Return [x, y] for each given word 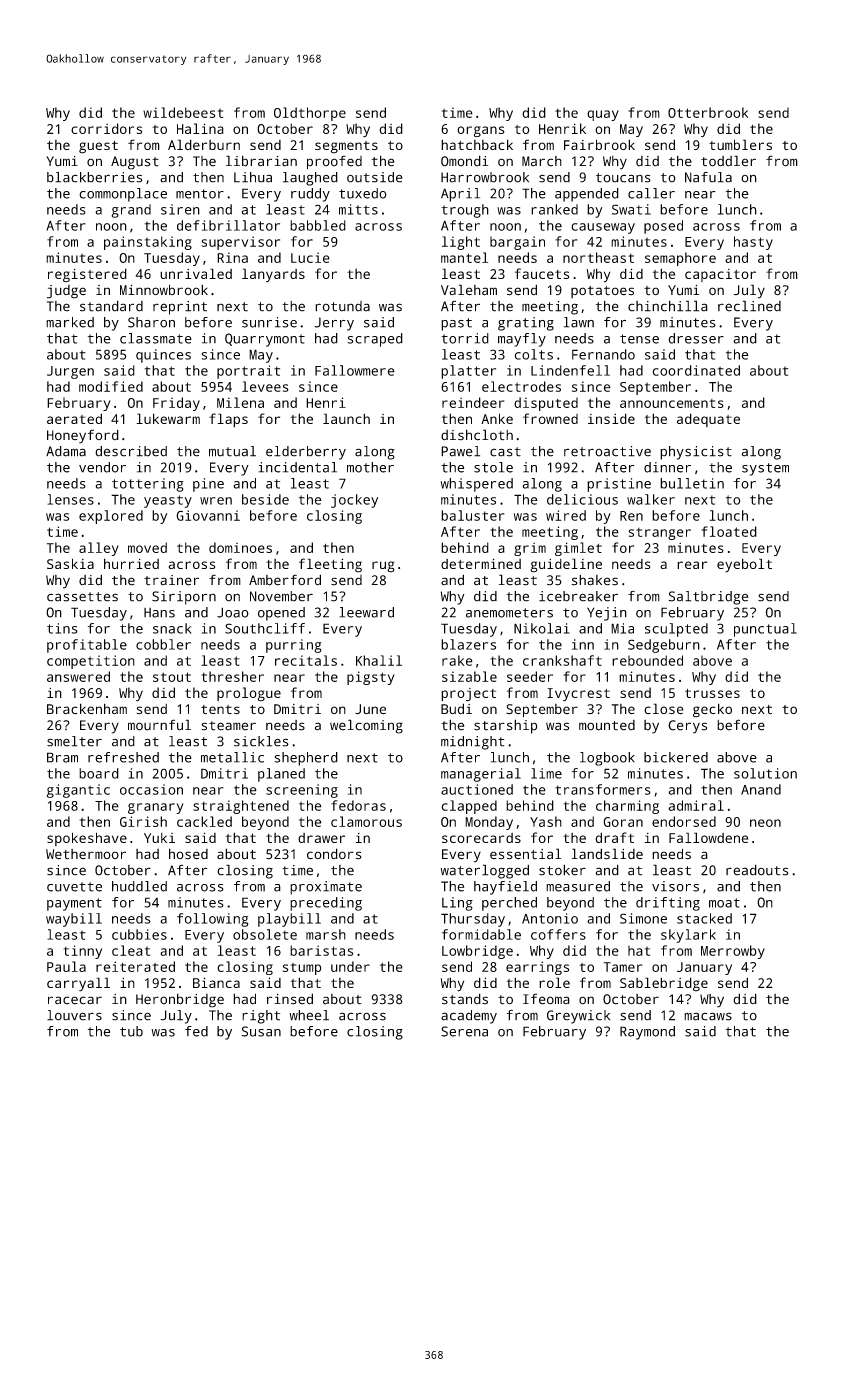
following [213, 920]
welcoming [366, 726]
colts [534, 354]
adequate [708, 420]
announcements [672, 403]
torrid [465, 338]
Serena [464, 1031]
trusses [712, 693]
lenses [70, 499]
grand [131, 211]
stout [172, 677]
